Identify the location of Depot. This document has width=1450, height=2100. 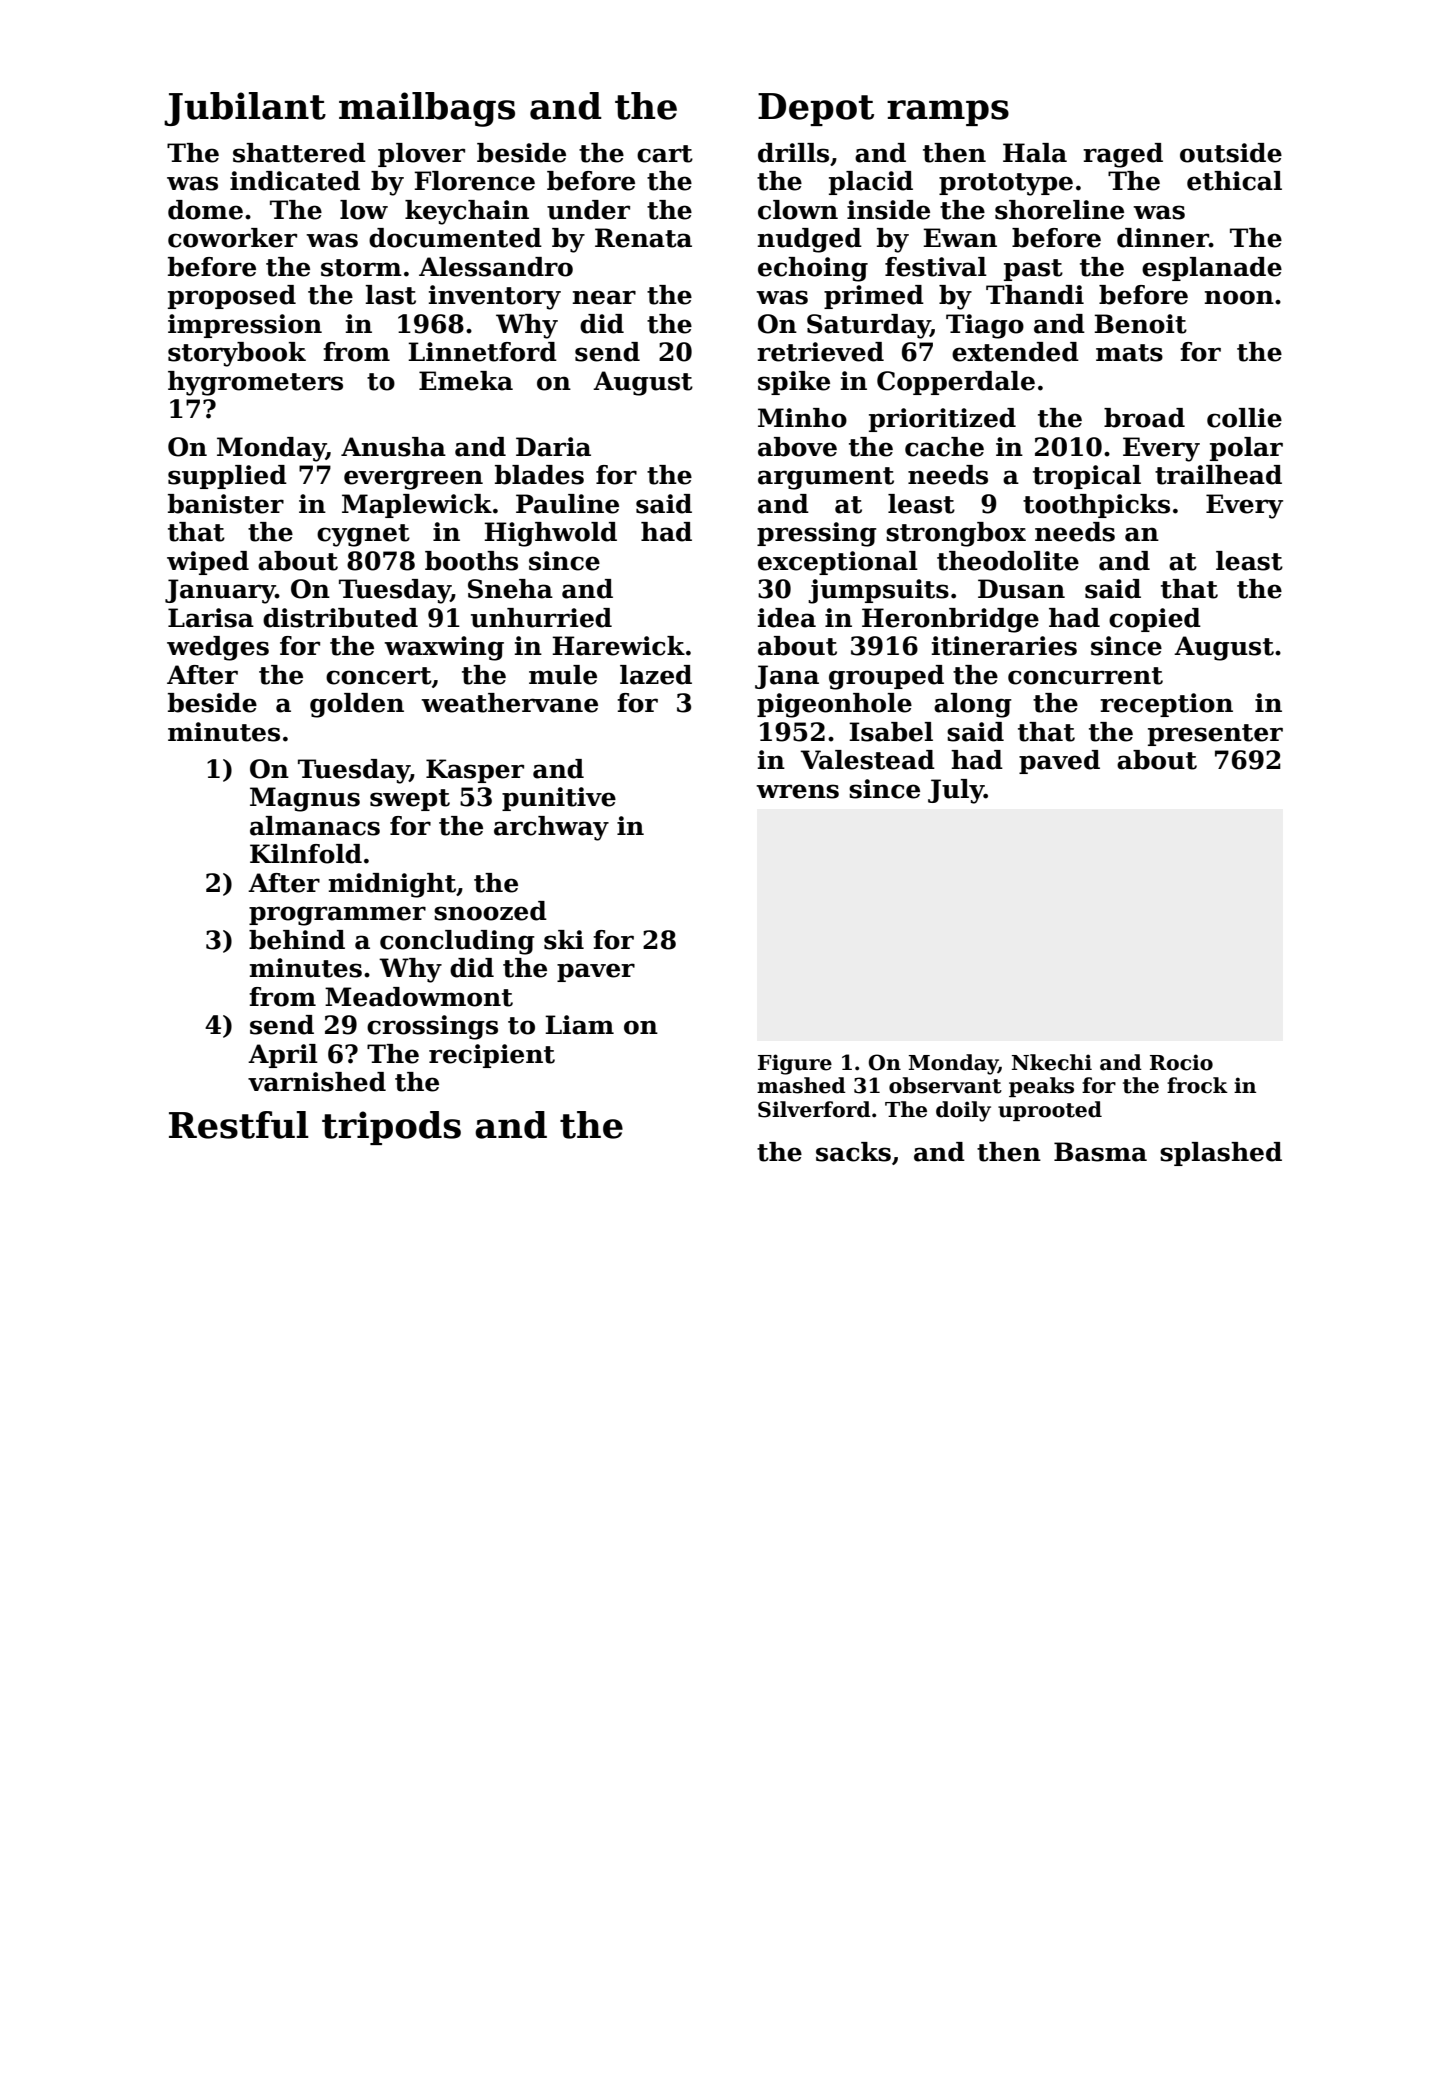
(816, 109).
